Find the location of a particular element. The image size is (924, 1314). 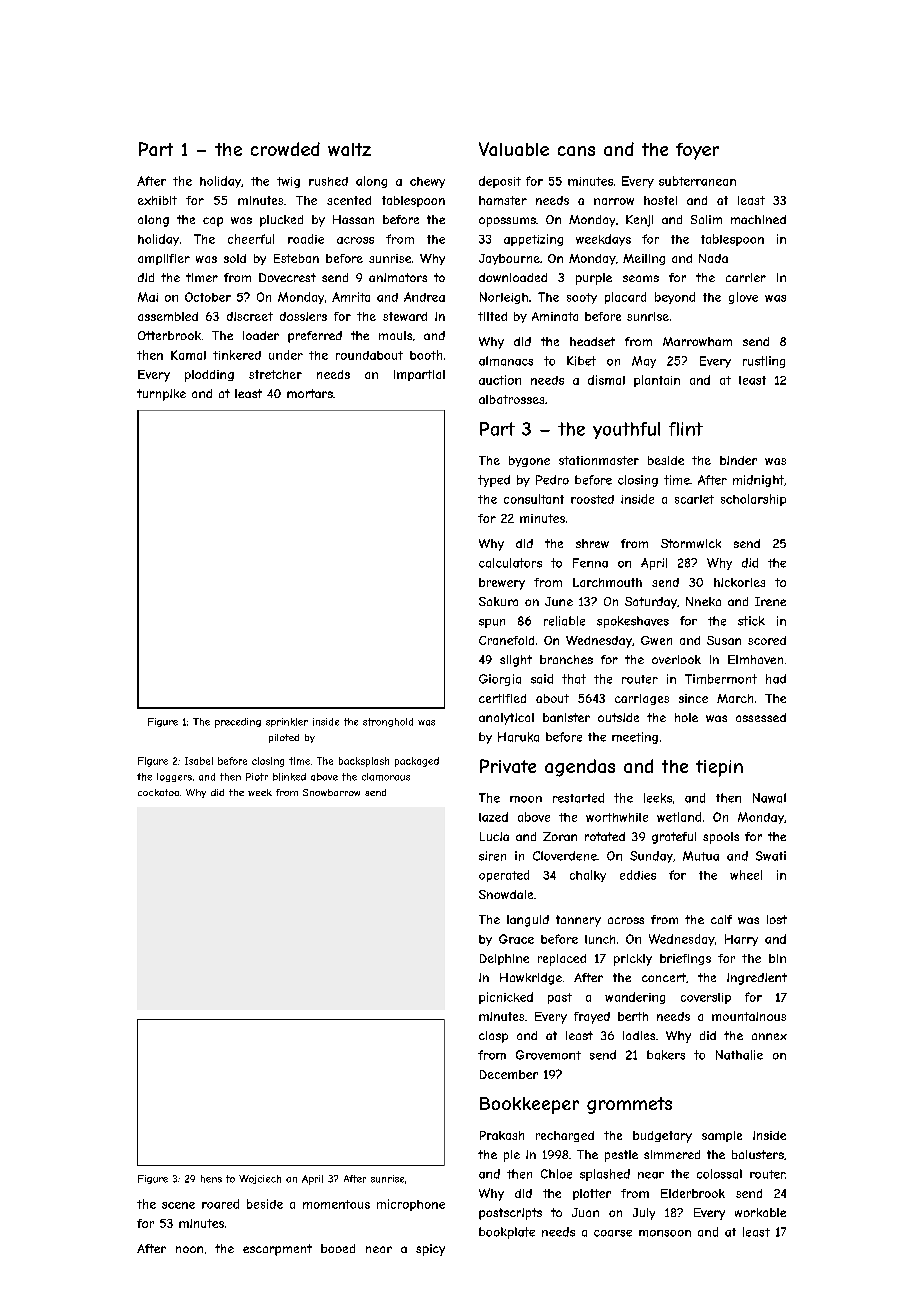

reliable is located at coordinates (564, 621).
